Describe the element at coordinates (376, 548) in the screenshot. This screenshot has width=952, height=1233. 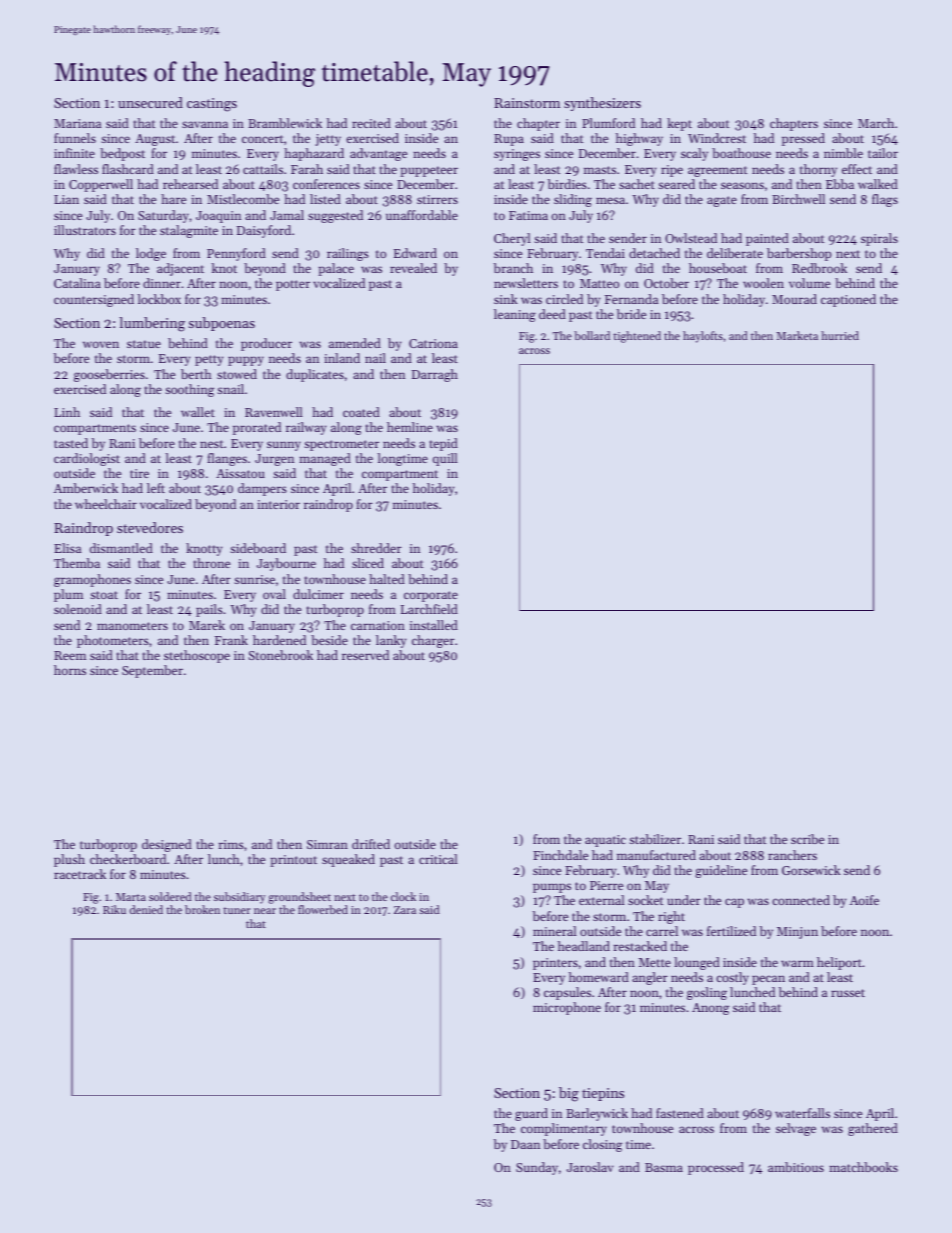
I see `shredder` at that location.
